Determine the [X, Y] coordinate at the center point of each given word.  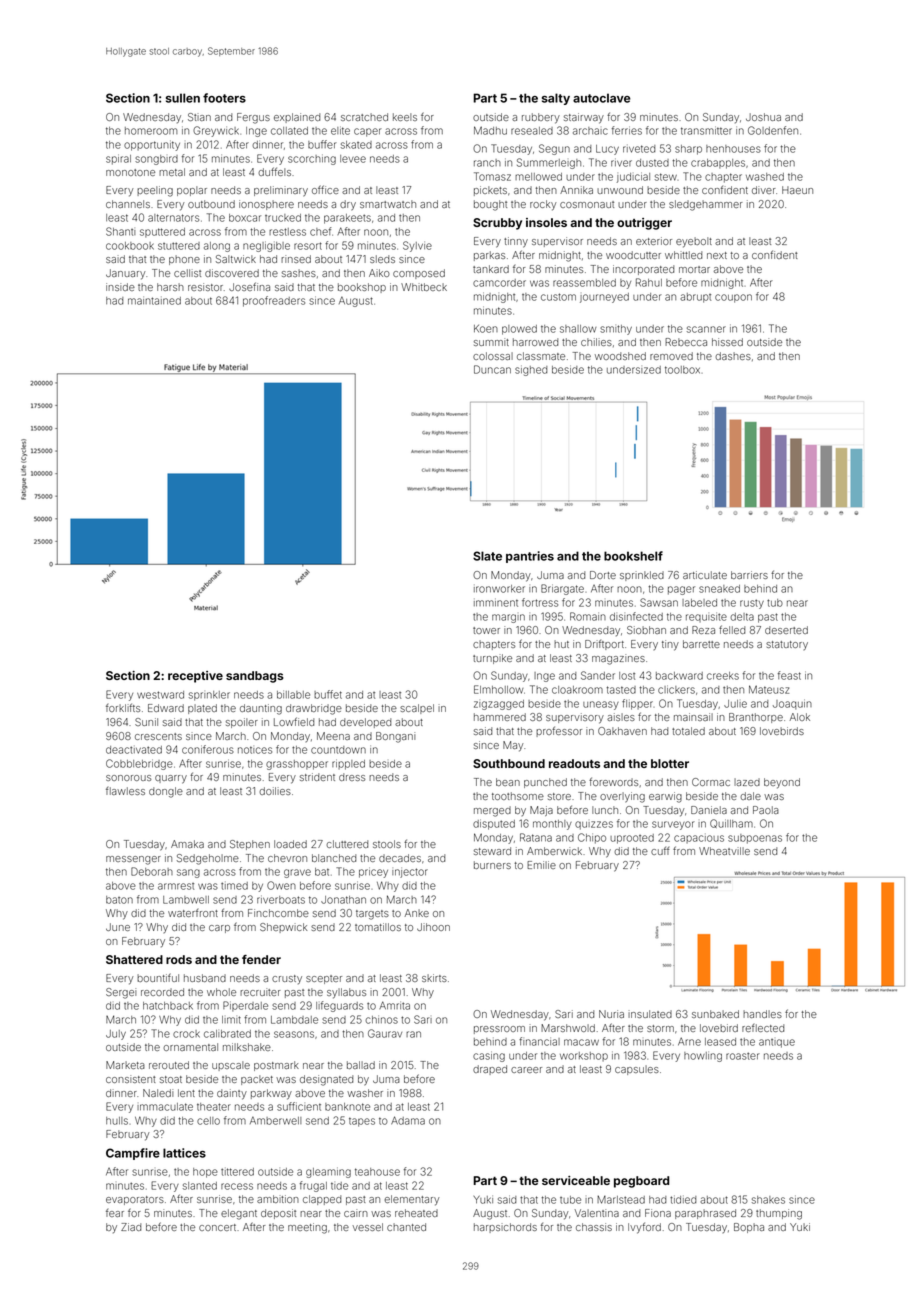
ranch [487, 163]
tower [486, 630]
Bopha [749, 1228]
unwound [620, 190]
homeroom [151, 131]
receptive [195, 677]
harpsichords [505, 1228]
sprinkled [642, 576]
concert [217, 1227]
